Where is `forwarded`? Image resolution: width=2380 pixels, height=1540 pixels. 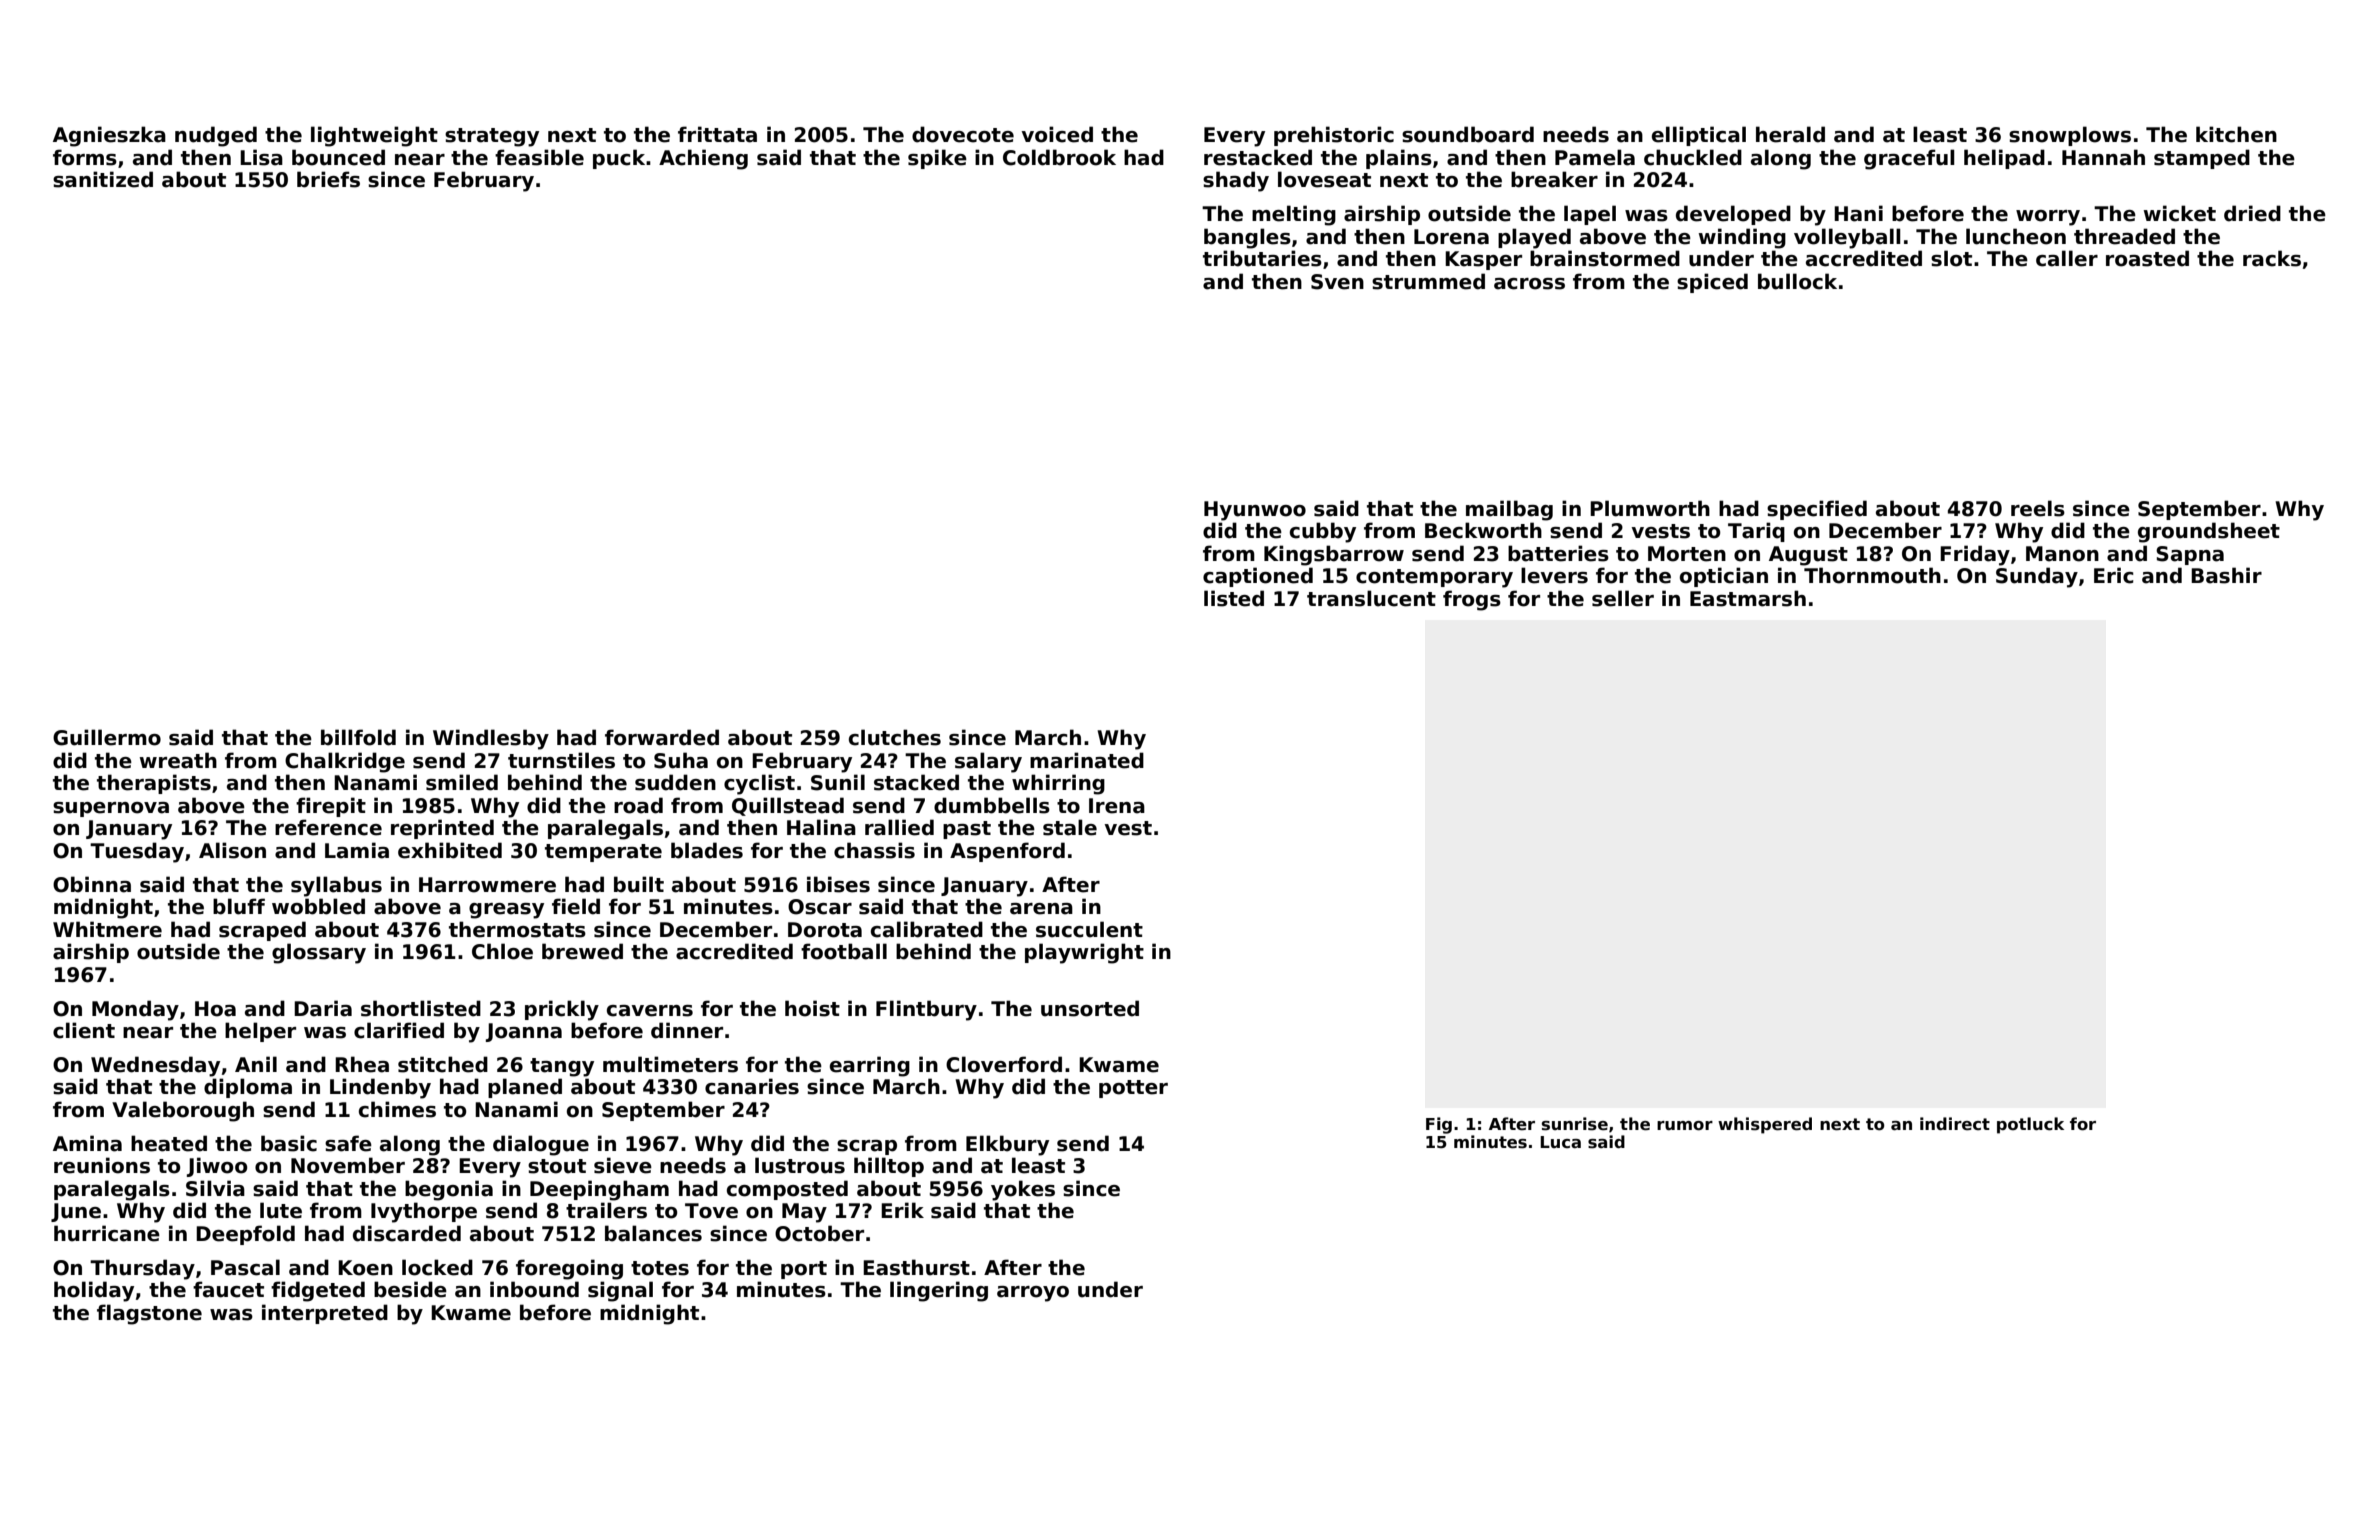 forwarded is located at coordinates (662, 737).
